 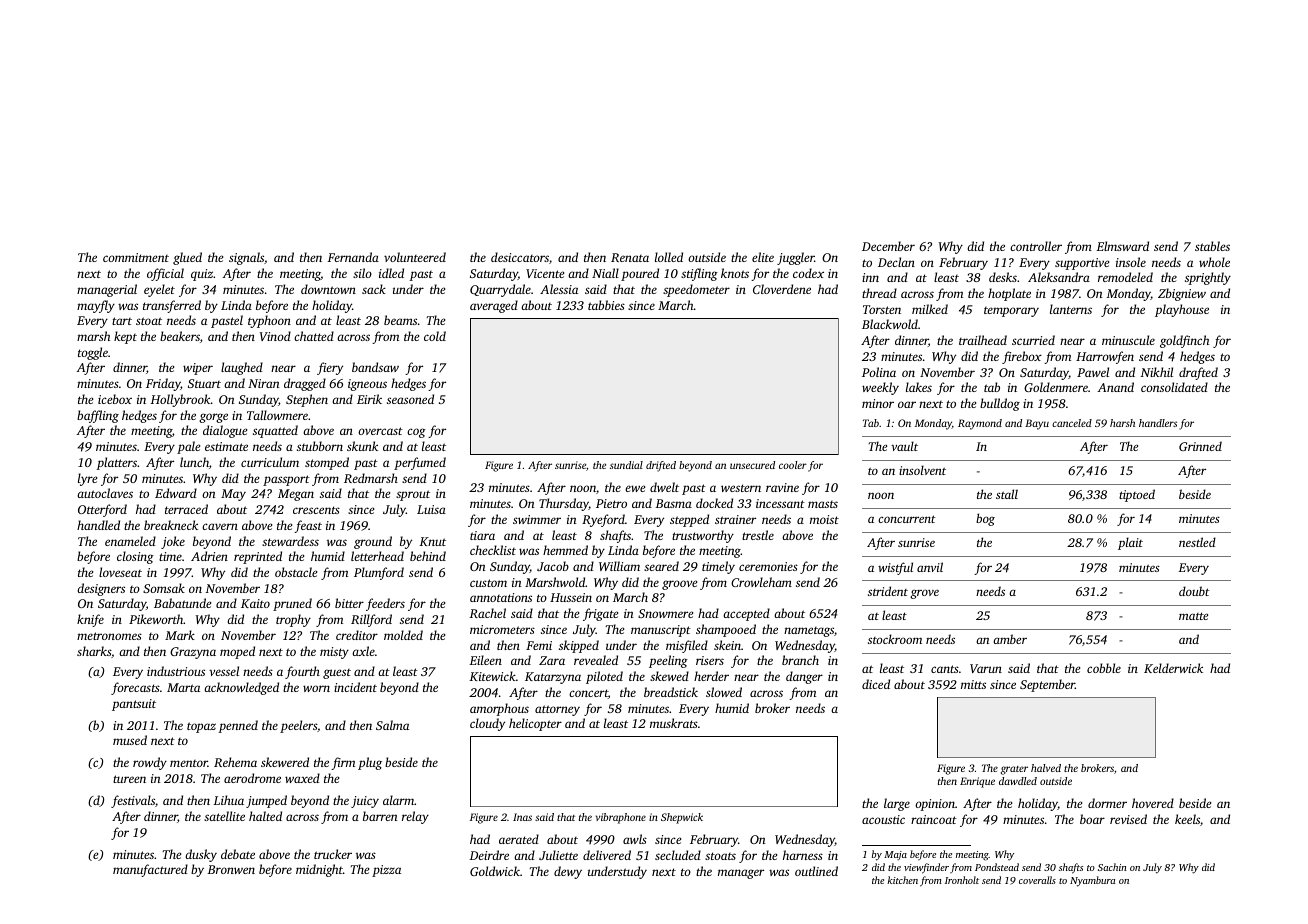 What do you see at coordinates (746, 614) in the screenshot?
I see `accepted` at bounding box center [746, 614].
